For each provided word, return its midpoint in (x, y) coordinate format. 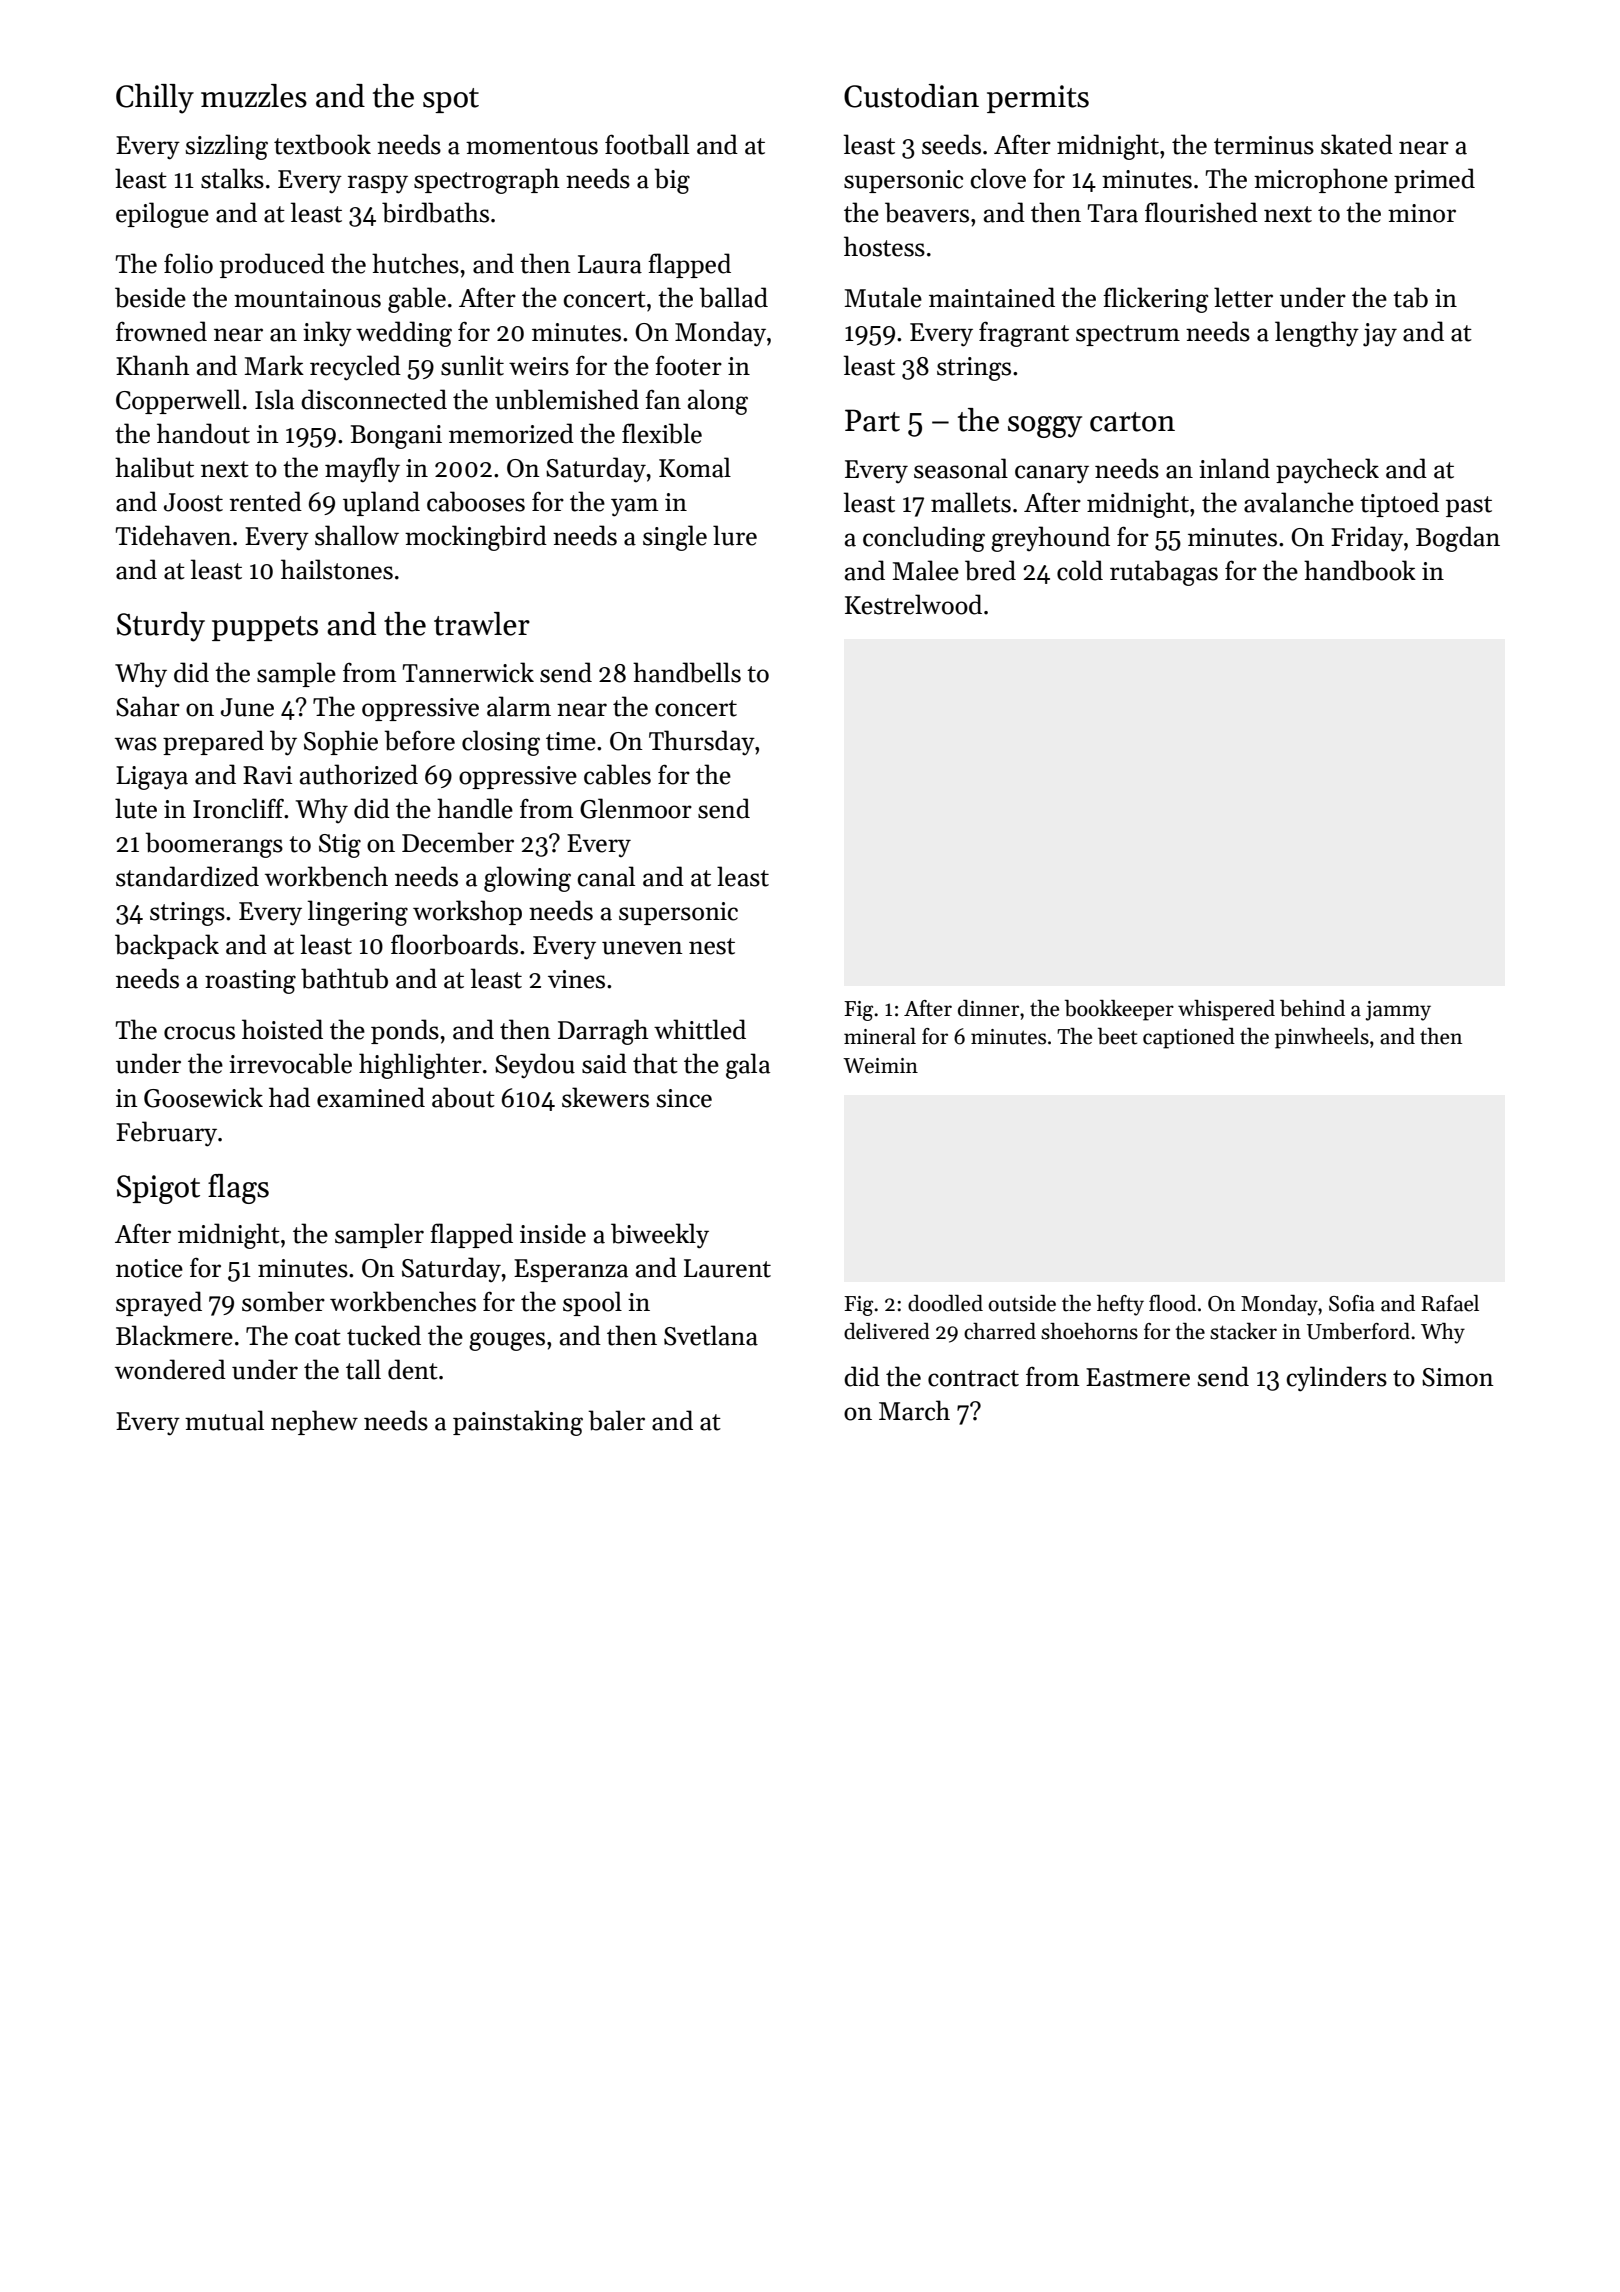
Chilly (155, 99)
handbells (687, 672)
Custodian (911, 96)
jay (1380, 335)
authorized (359, 774)
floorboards (454, 944)
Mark (274, 365)
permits (1038, 99)
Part (872, 420)
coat (318, 1337)
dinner (988, 1008)
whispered (1226, 1010)
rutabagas (1164, 573)
